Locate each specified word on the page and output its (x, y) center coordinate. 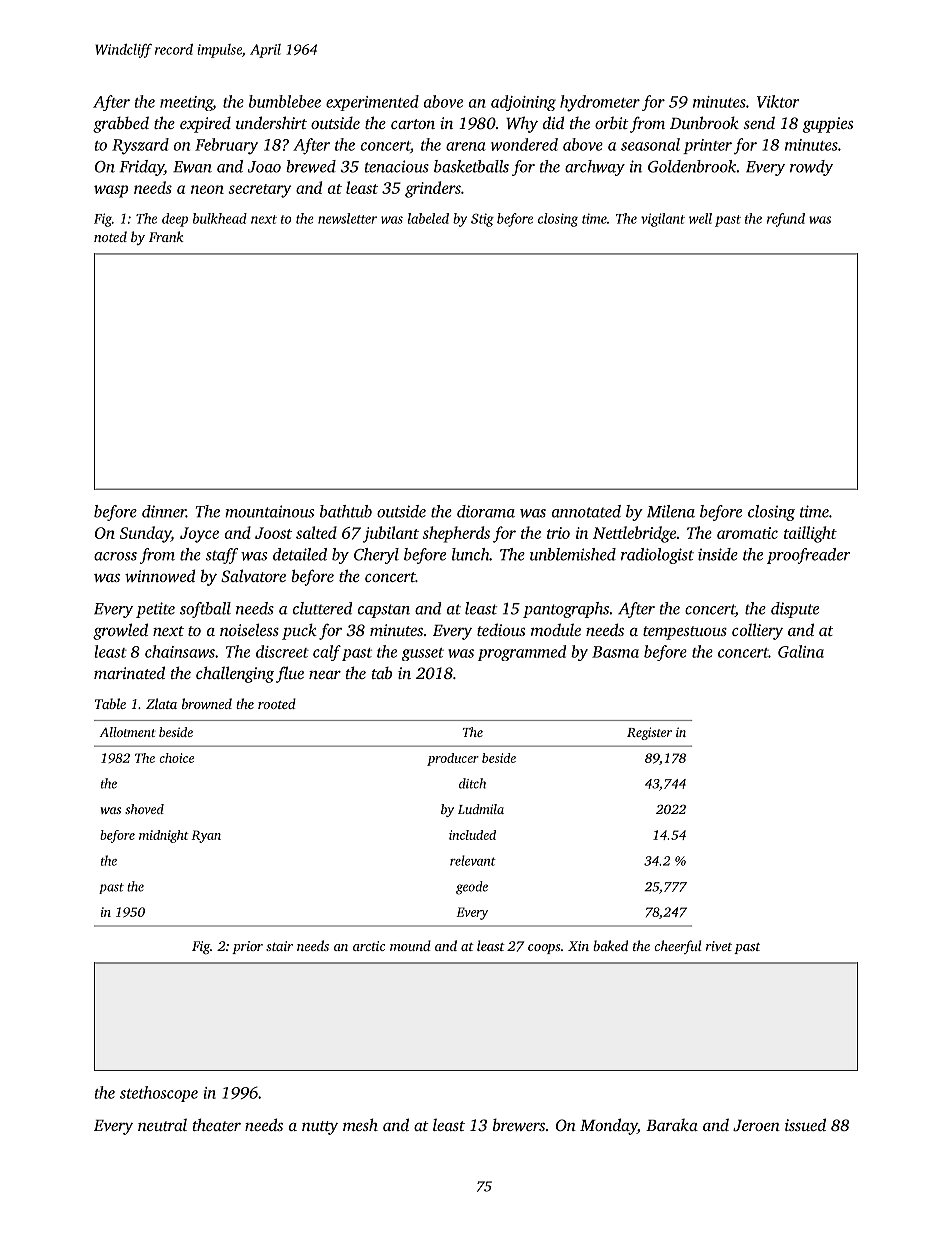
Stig (482, 220)
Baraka (672, 1125)
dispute (795, 610)
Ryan (206, 836)
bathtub (346, 511)
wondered (524, 144)
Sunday (145, 534)
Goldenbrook (692, 166)
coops (544, 949)
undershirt (271, 122)
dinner (164, 511)
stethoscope (159, 1094)
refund (786, 220)
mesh (360, 1124)
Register (649, 733)
